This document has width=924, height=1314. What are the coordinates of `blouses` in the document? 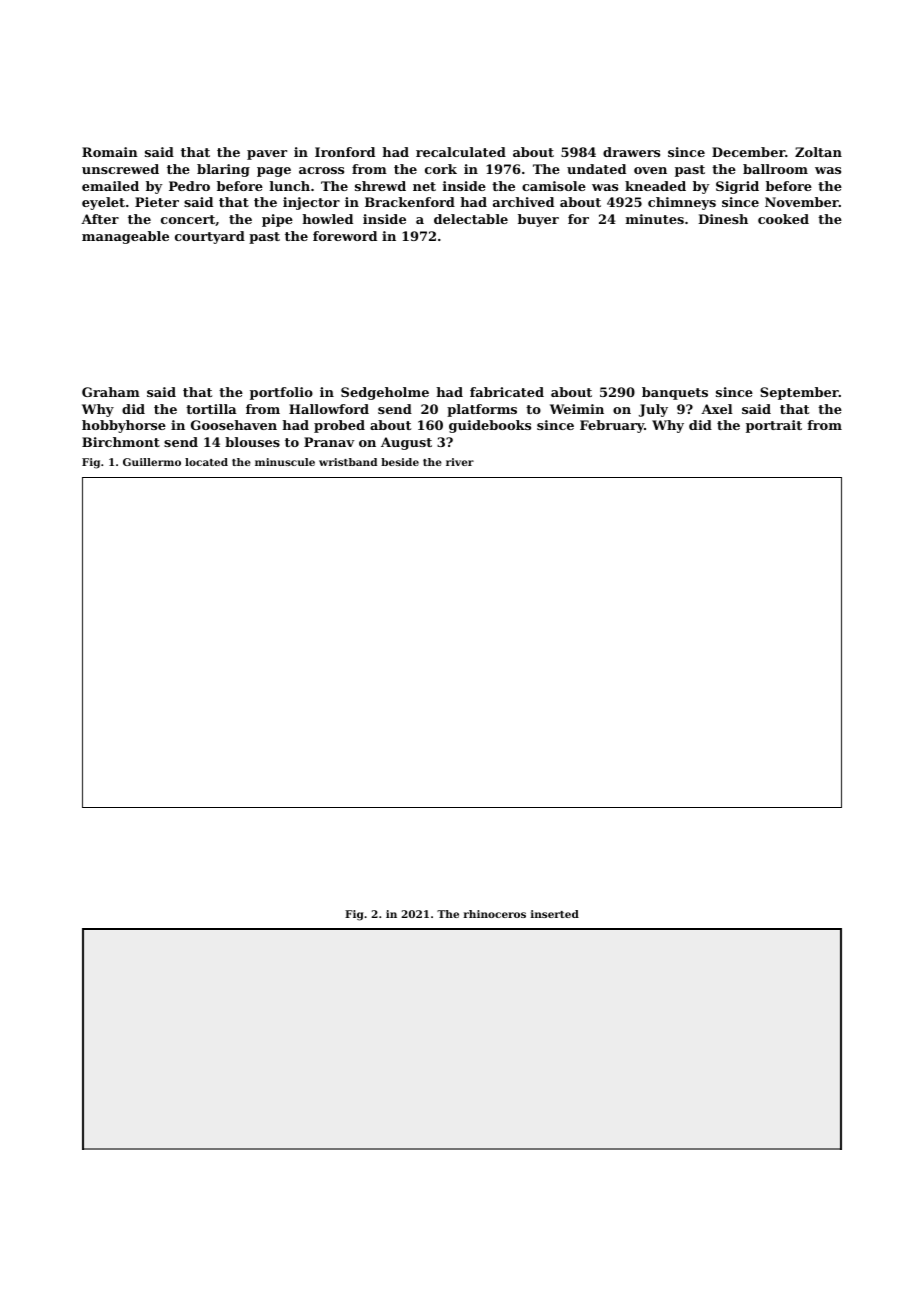 It's located at (252, 442).
